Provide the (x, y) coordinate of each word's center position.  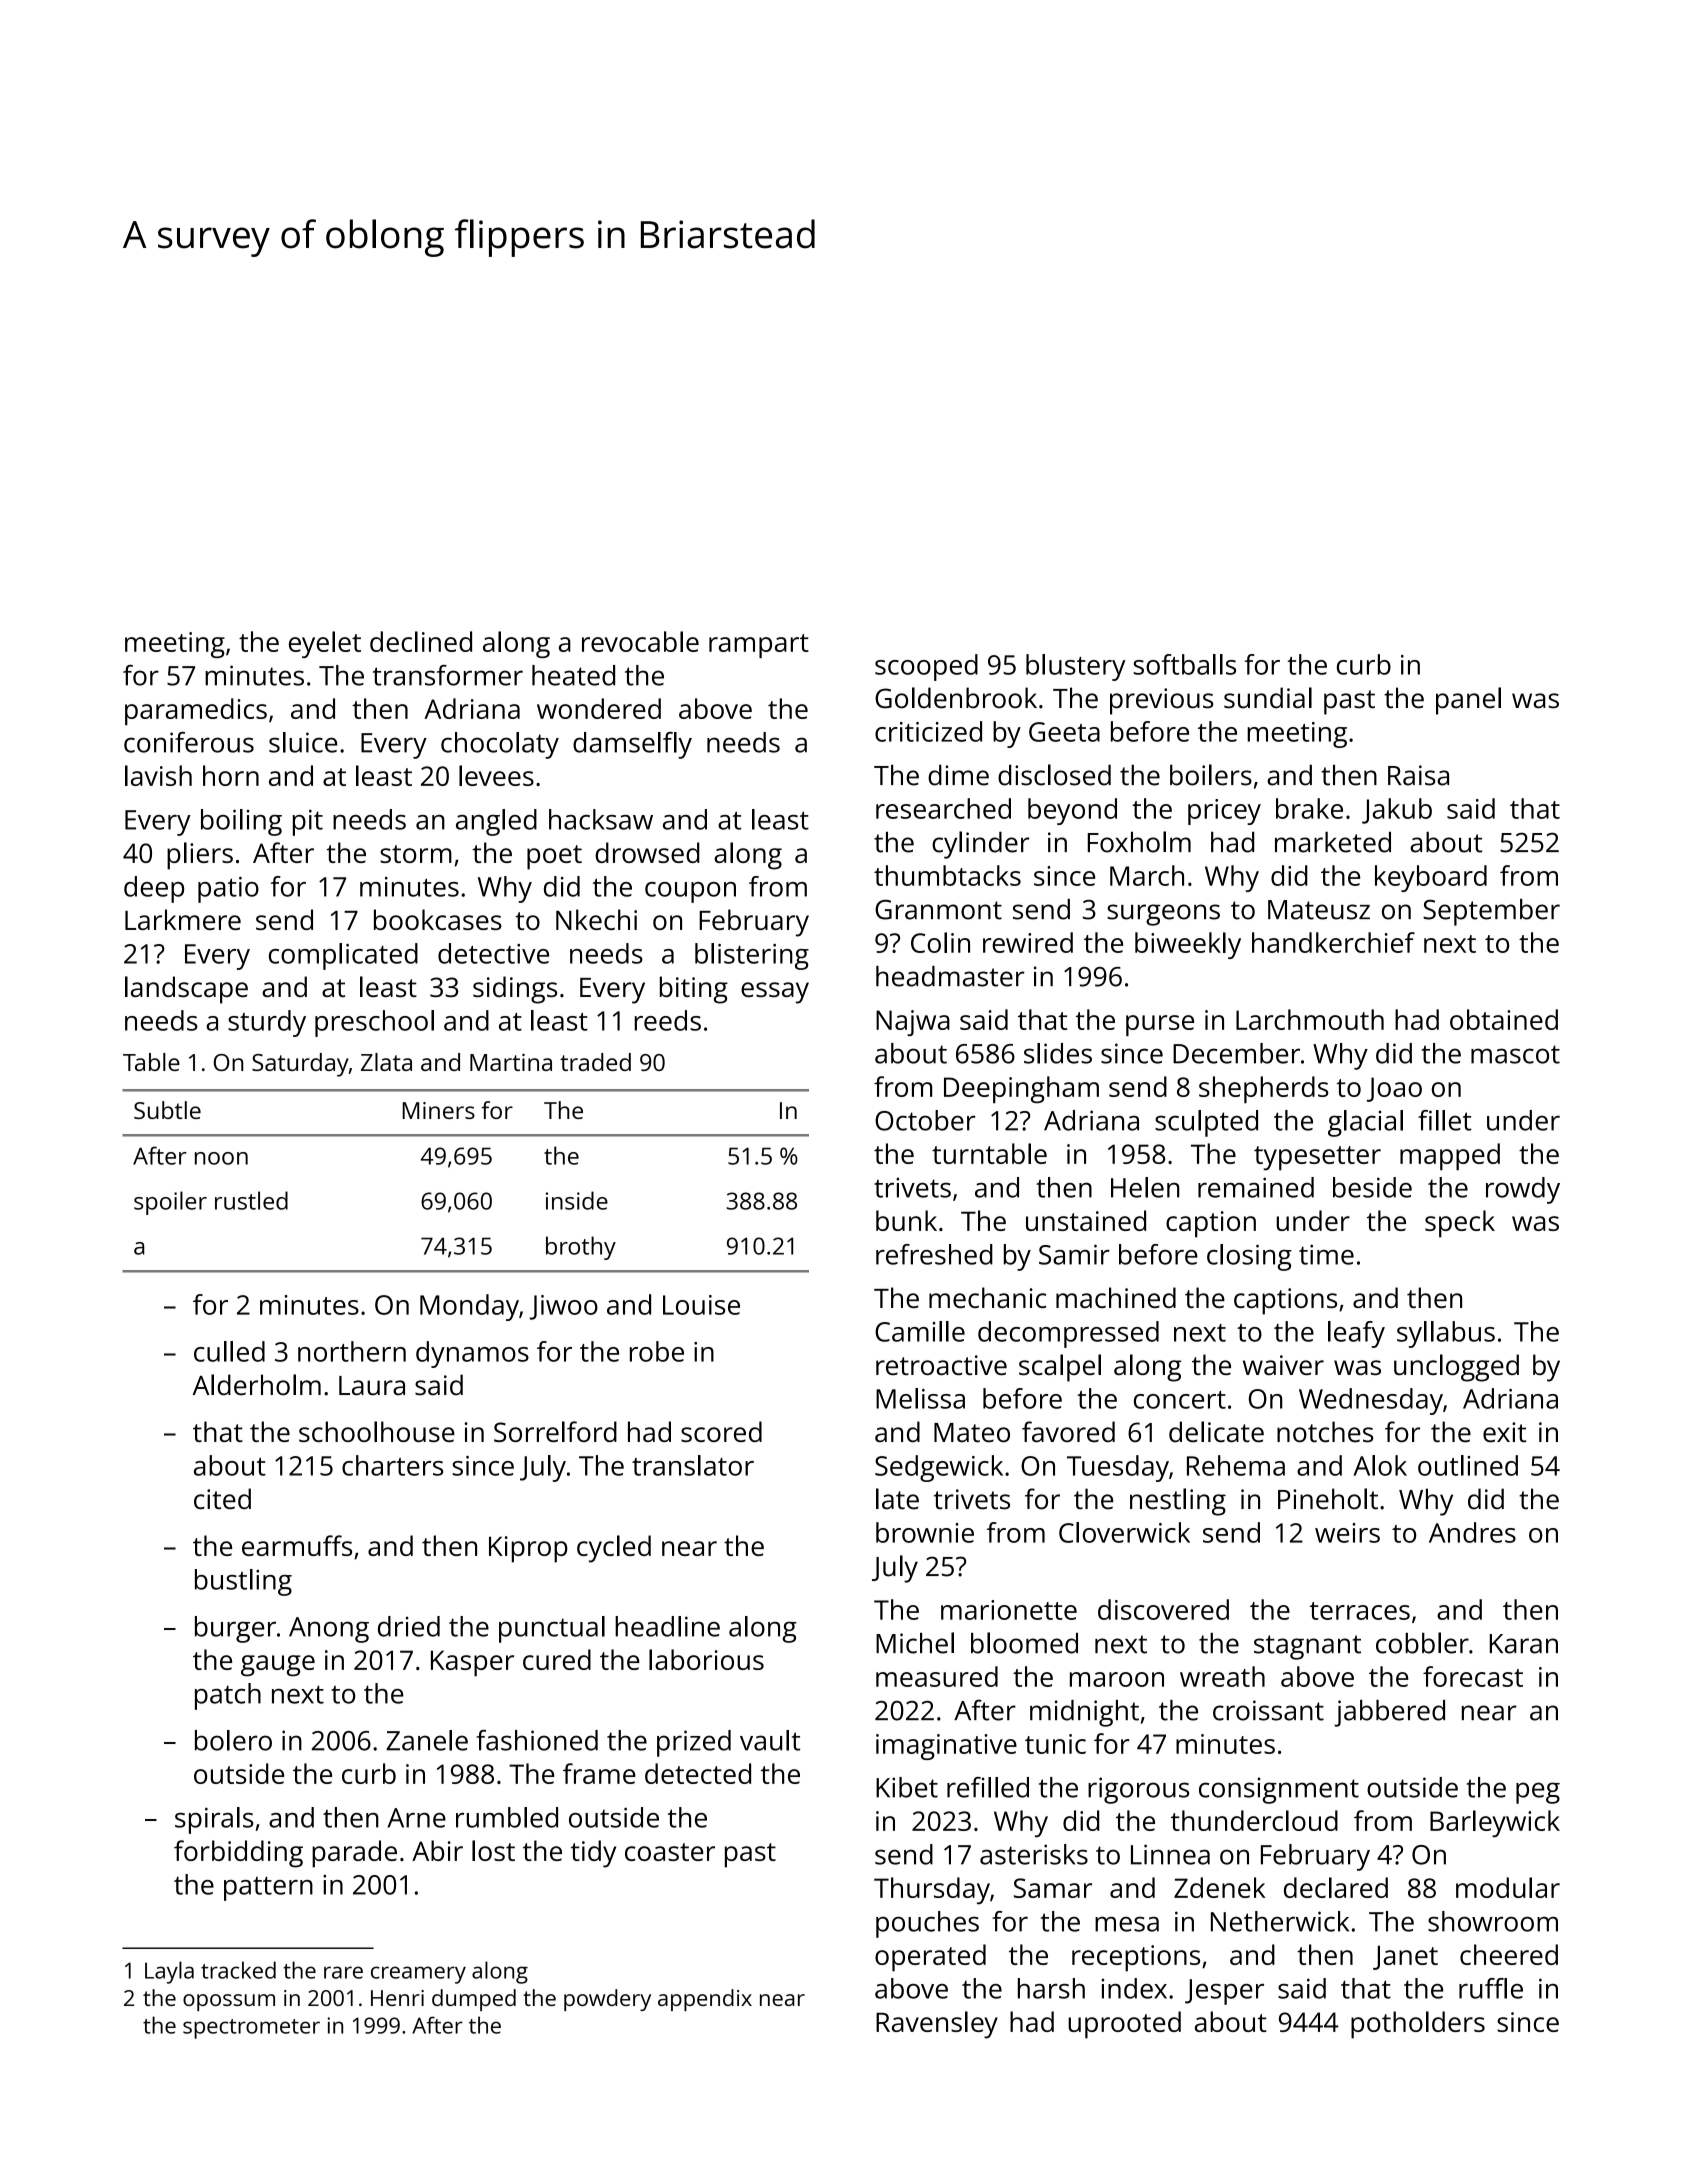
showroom (1493, 1921)
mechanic (987, 1297)
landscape (186, 990)
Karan (1524, 1644)
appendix (705, 2000)
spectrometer (251, 2029)
